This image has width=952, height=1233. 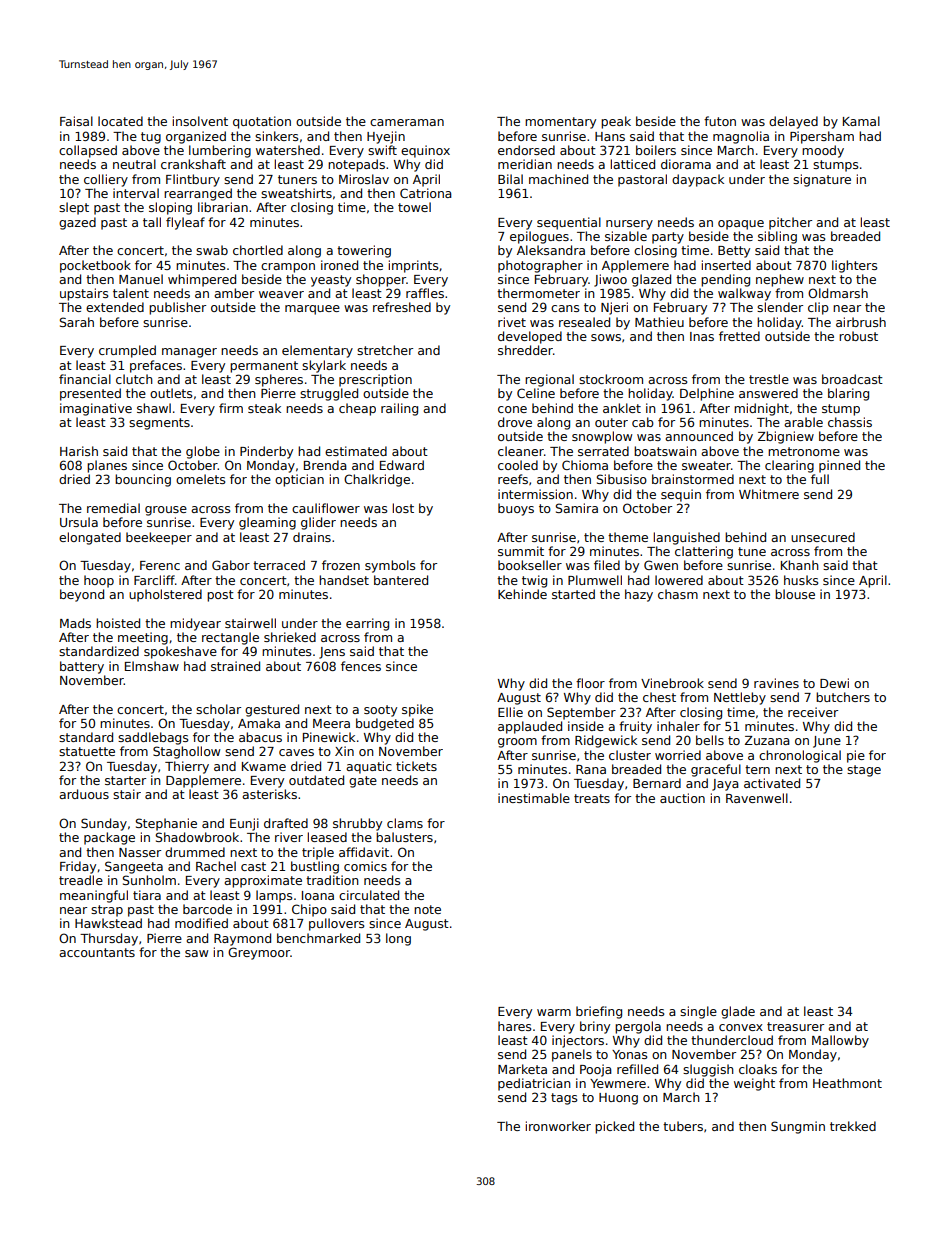 What do you see at coordinates (97, 952) in the image?
I see `accountants` at bounding box center [97, 952].
